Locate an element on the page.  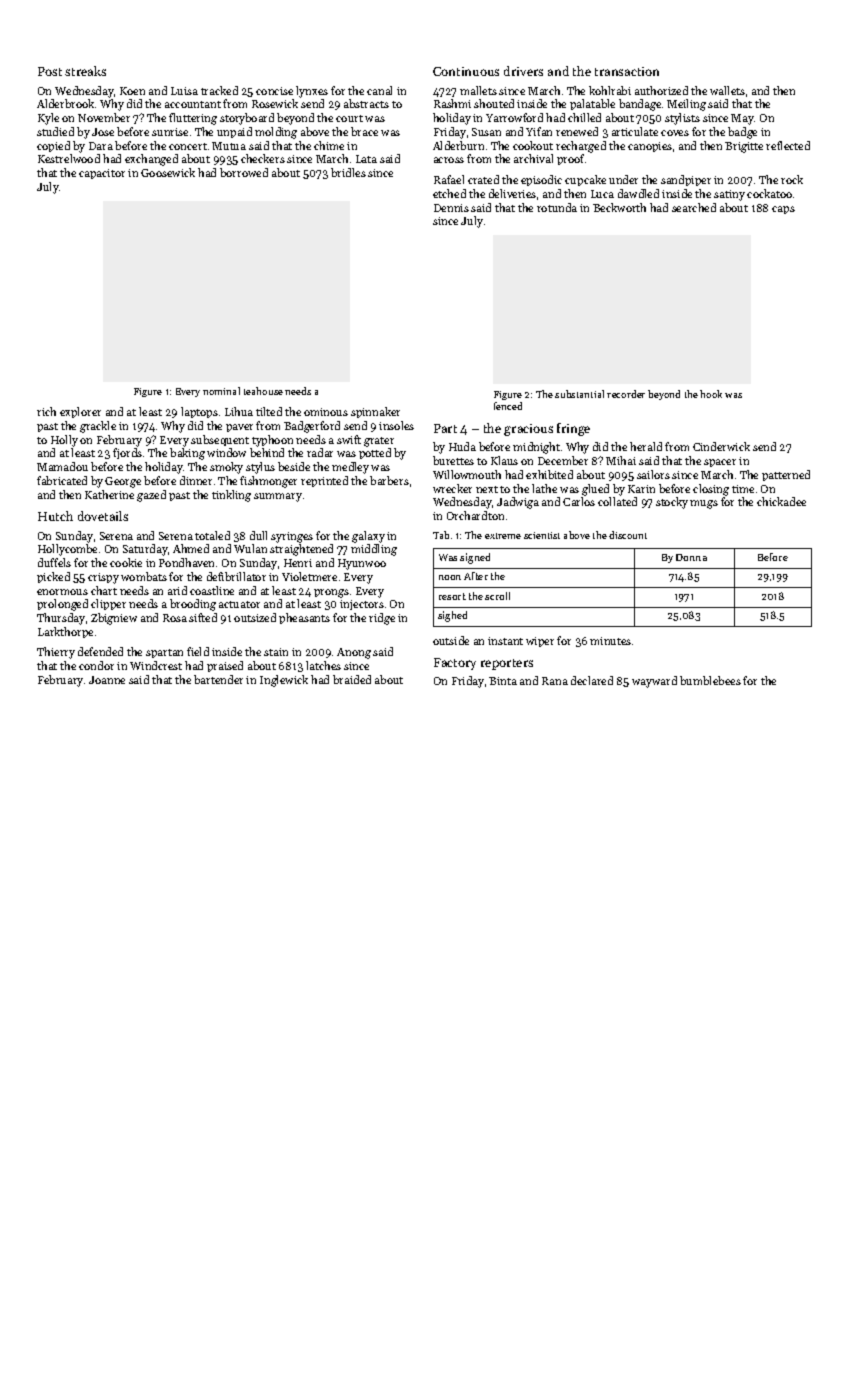
defended is located at coordinates (100, 651).
